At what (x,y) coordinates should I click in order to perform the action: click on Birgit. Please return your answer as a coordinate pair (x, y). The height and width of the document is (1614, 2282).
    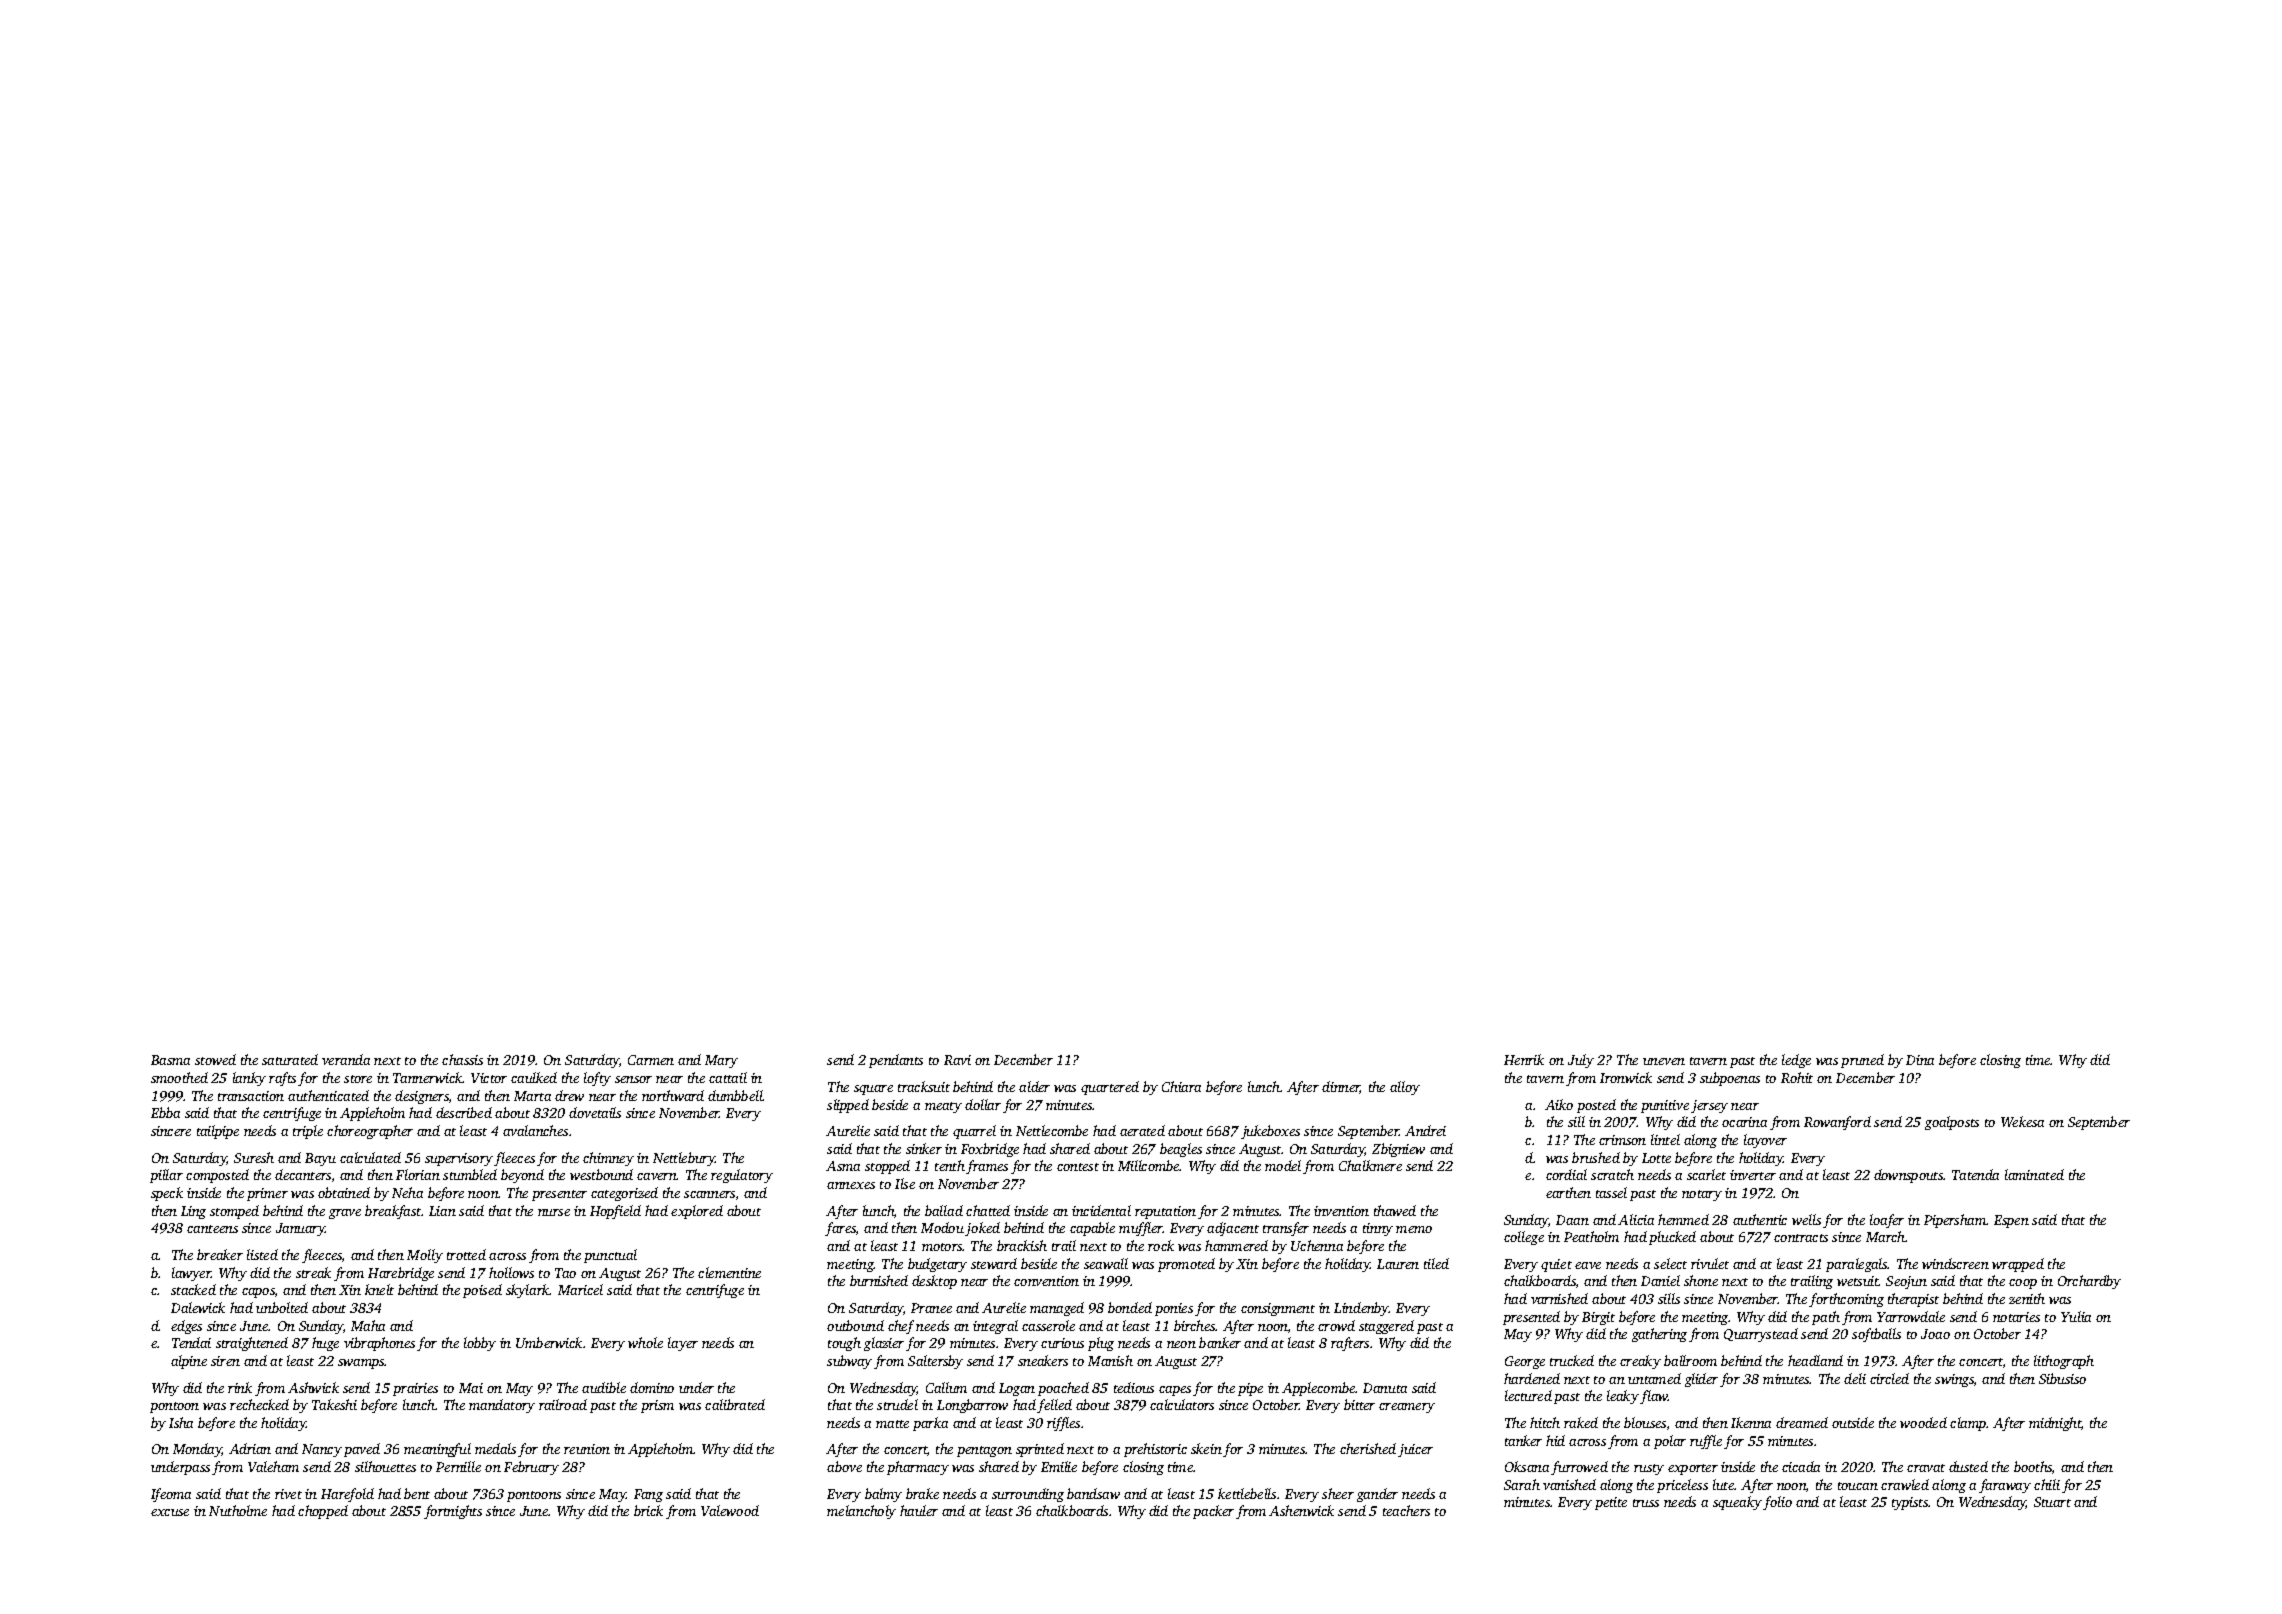
    Looking at the image, I should click on (1598, 1318).
